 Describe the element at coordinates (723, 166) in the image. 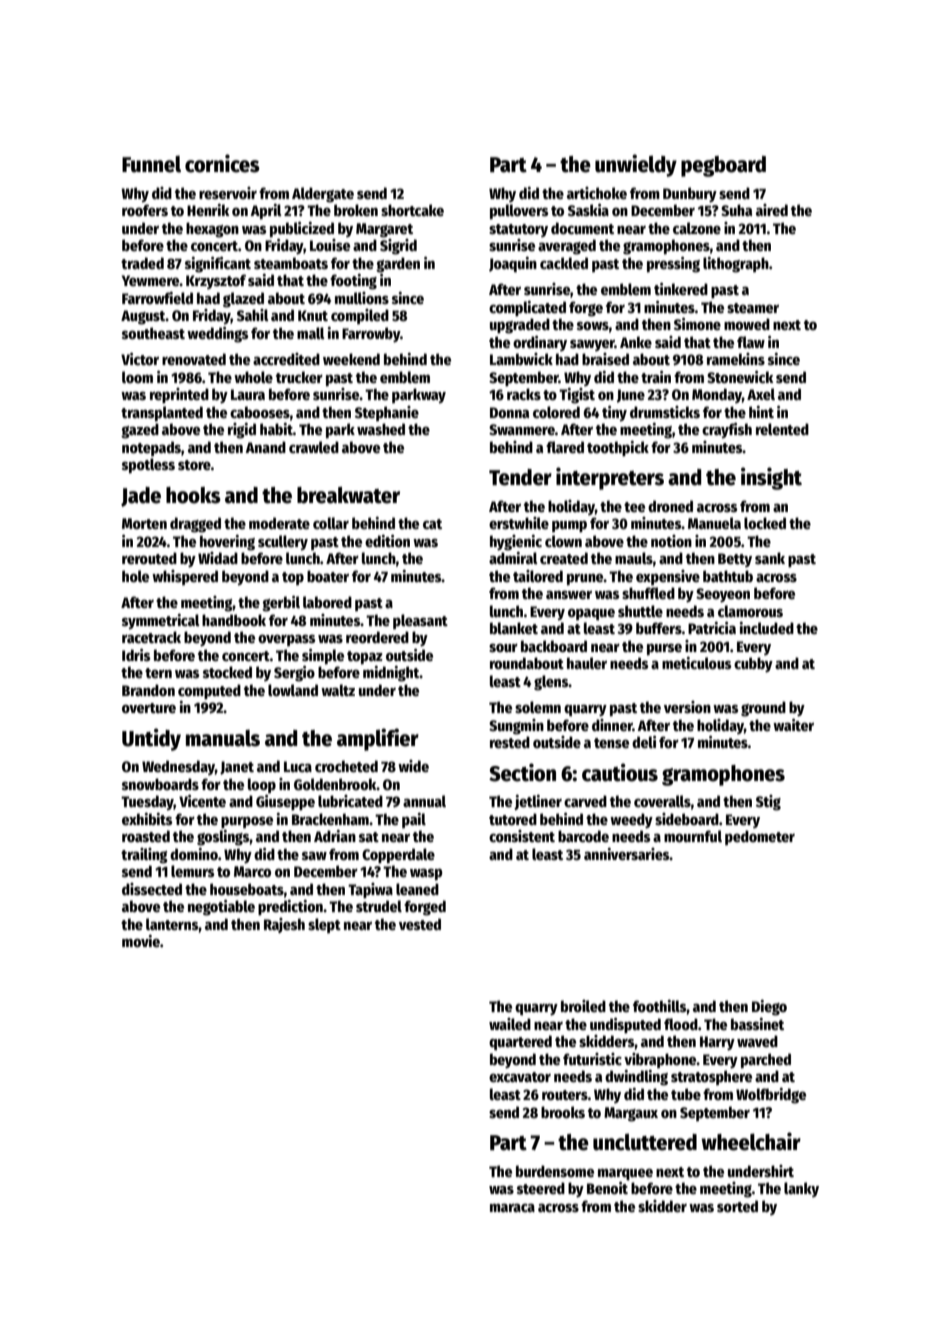

I see `pegboard` at that location.
